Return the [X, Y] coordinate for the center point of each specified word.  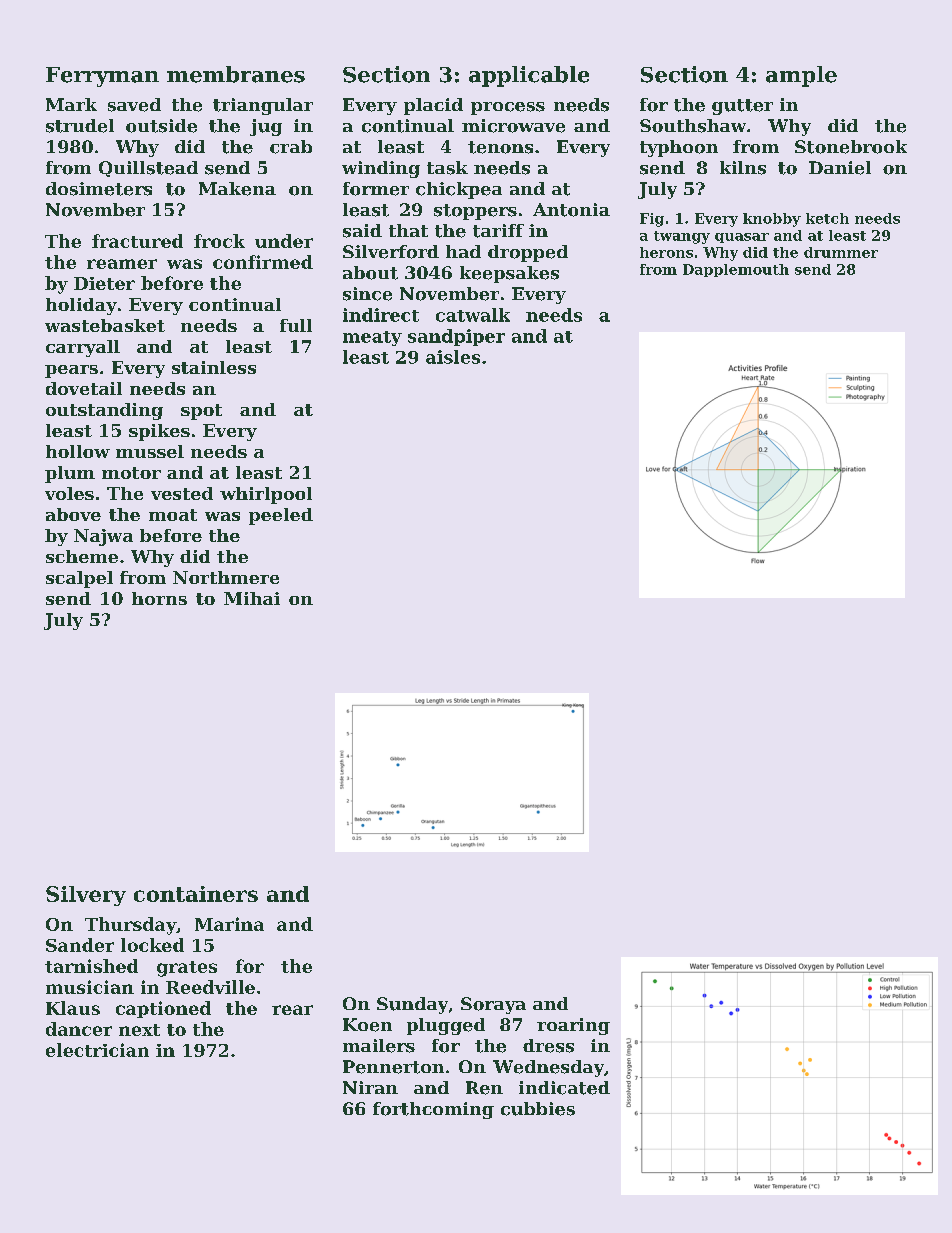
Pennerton [393, 1067]
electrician [97, 1050]
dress [548, 1046]
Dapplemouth [736, 270]
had [463, 251]
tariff [498, 231]
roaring [573, 1026]
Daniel [840, 168]
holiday [81, 306]
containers [196, 894]
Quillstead [148, 169]
